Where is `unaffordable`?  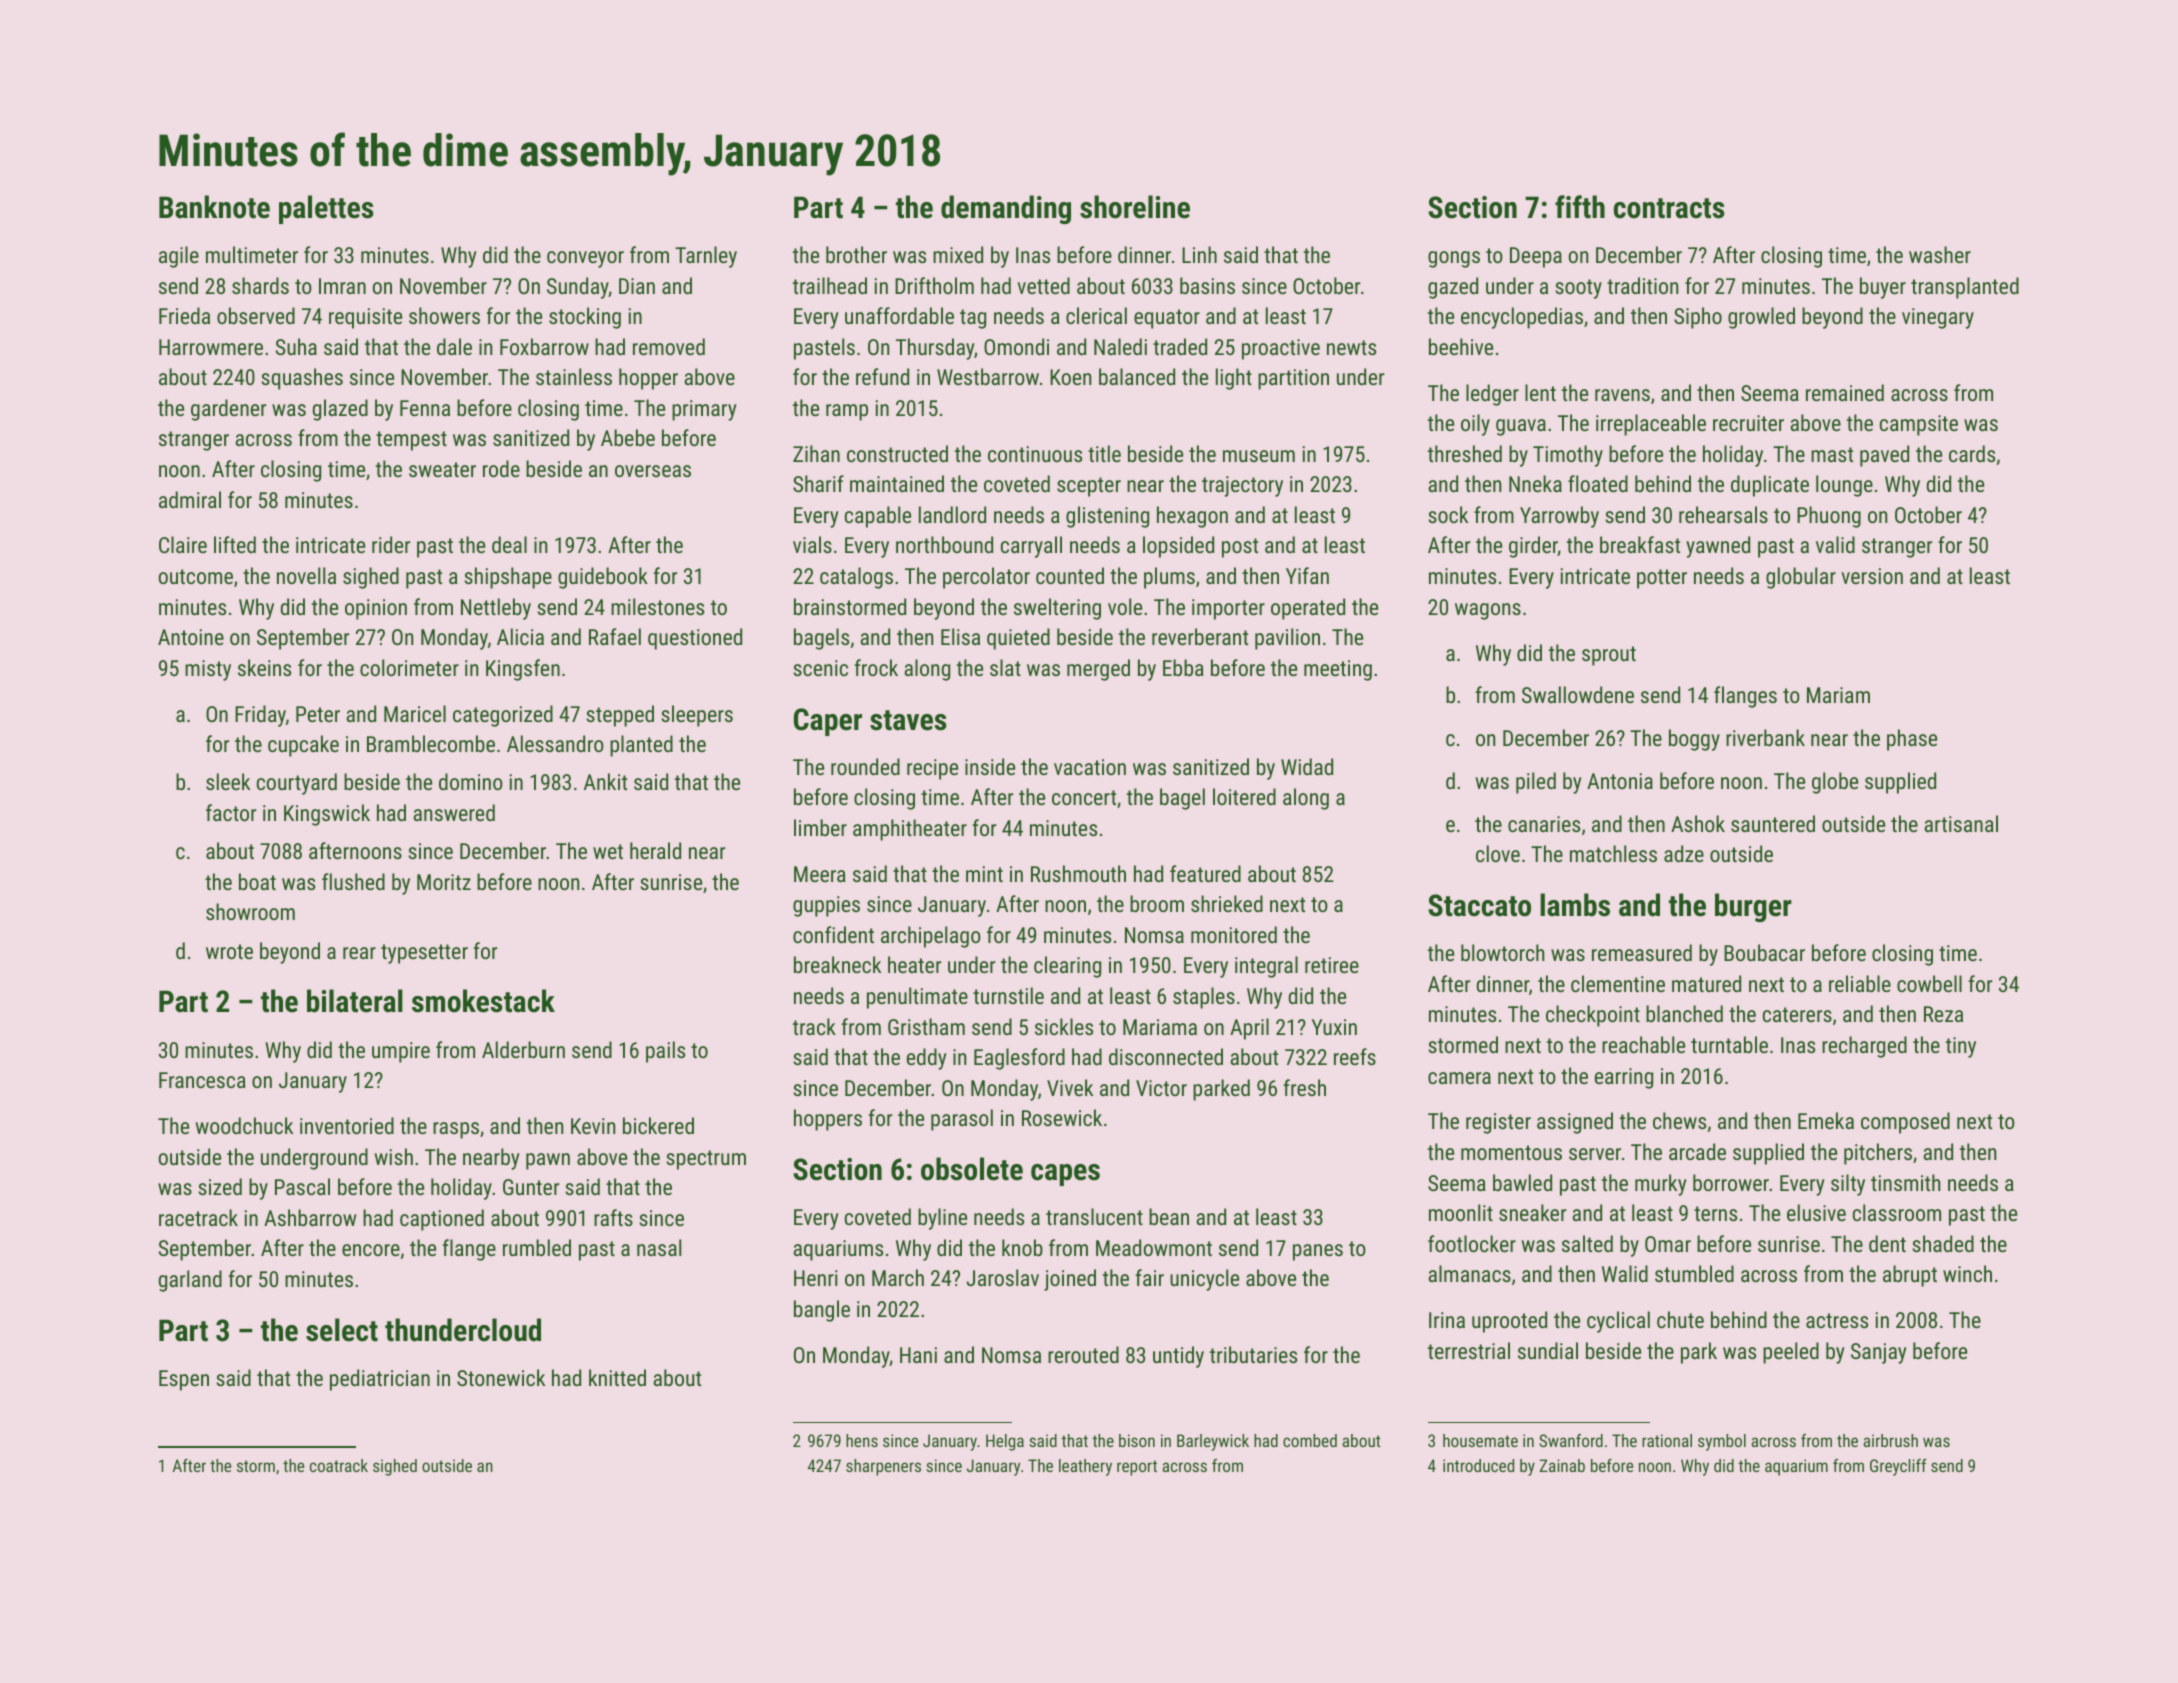
unaffordable is located at coordinates (899, 315).
